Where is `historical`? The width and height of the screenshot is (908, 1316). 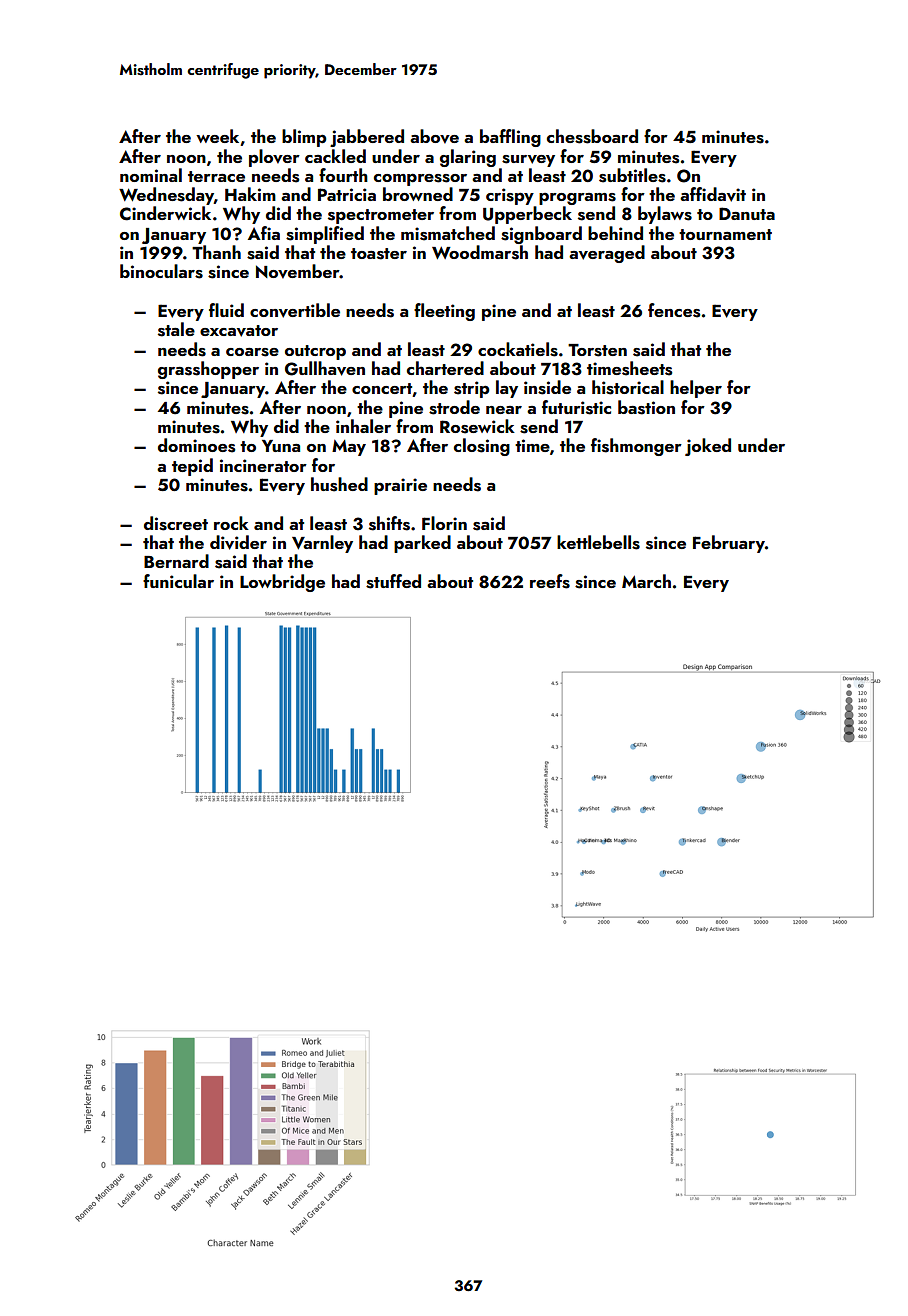
historical is located at coordinates (628, 387).
